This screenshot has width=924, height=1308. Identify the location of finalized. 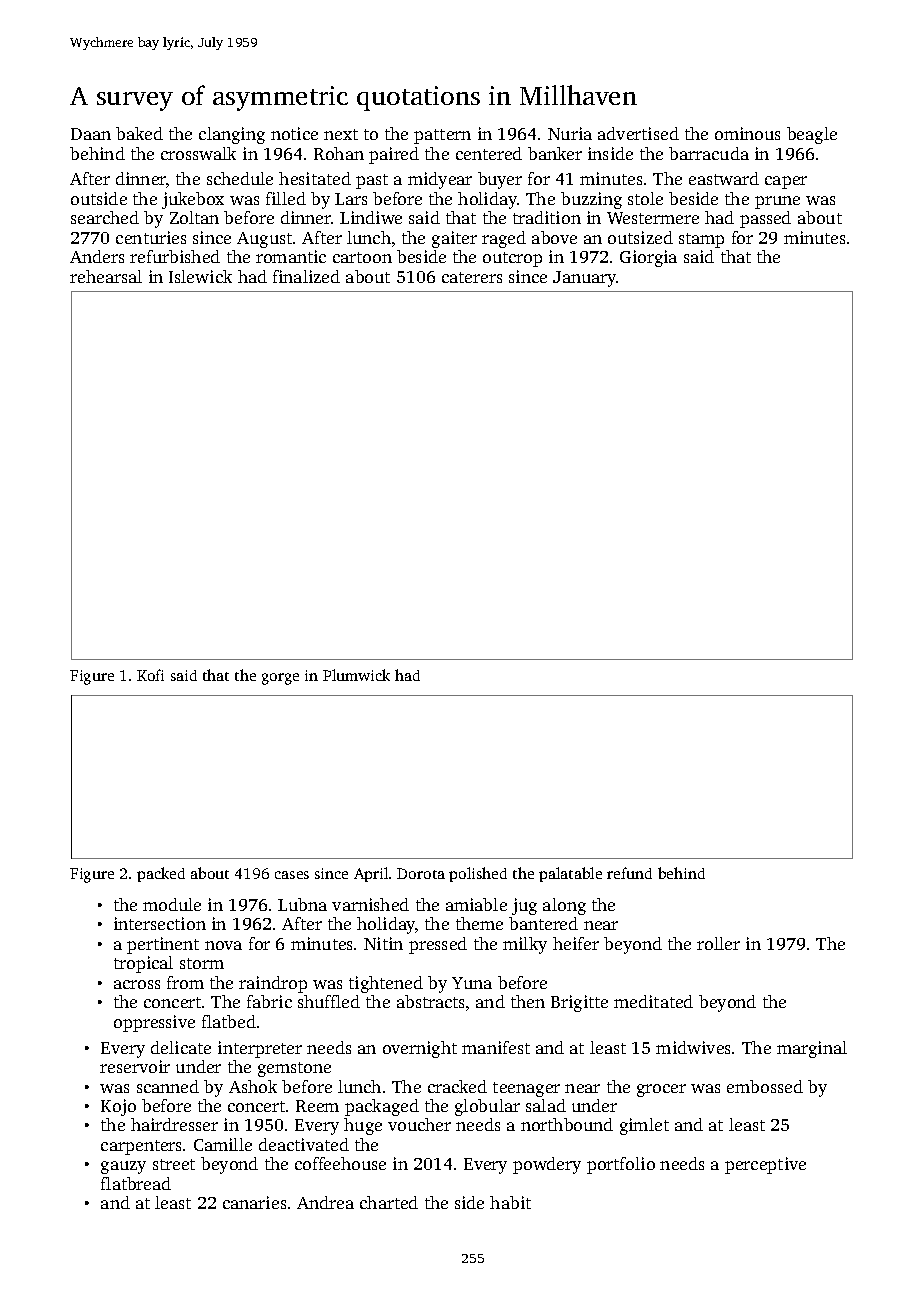
(306, 276).
